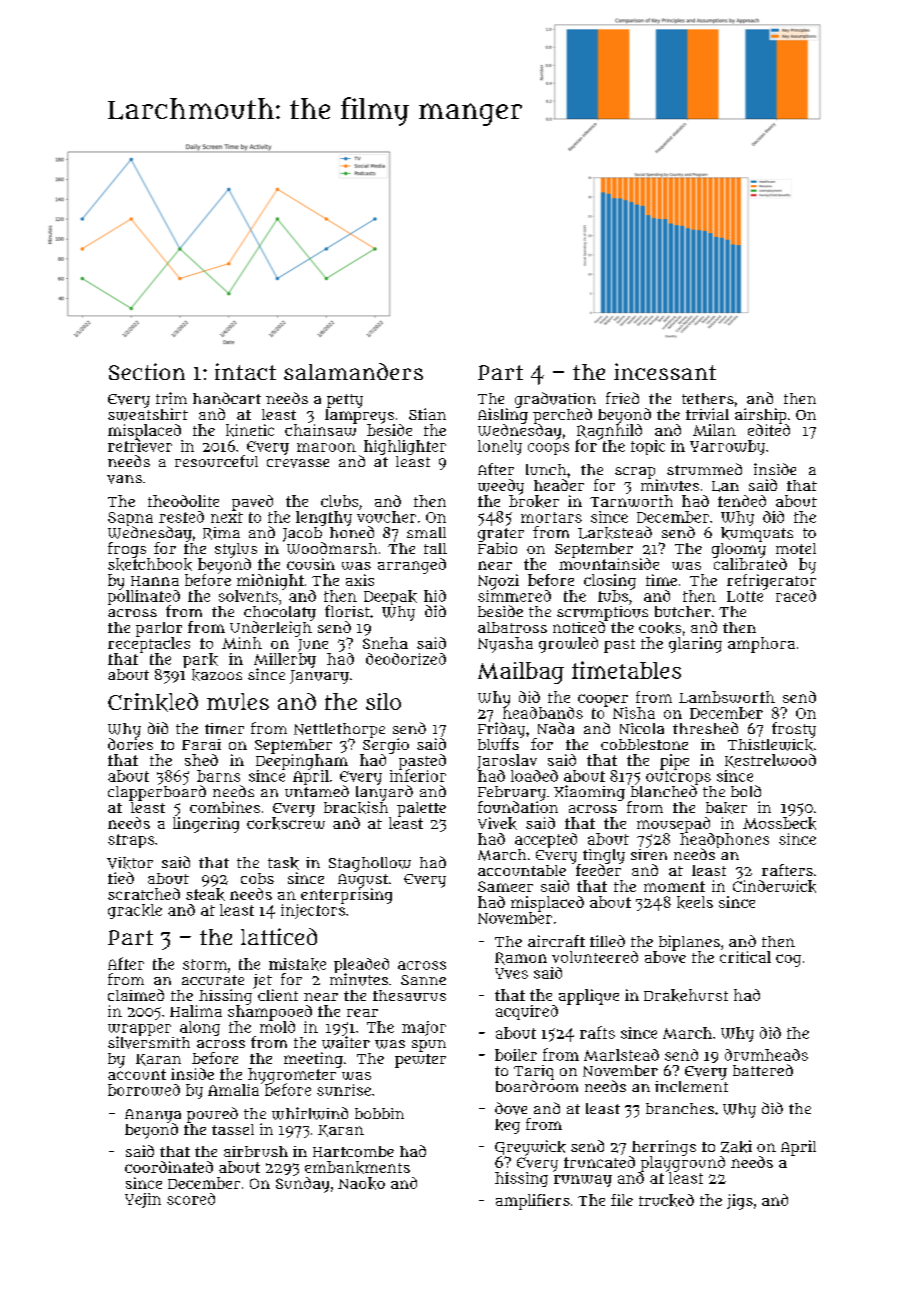  I want to click on Viktor, so click(130, 863).
